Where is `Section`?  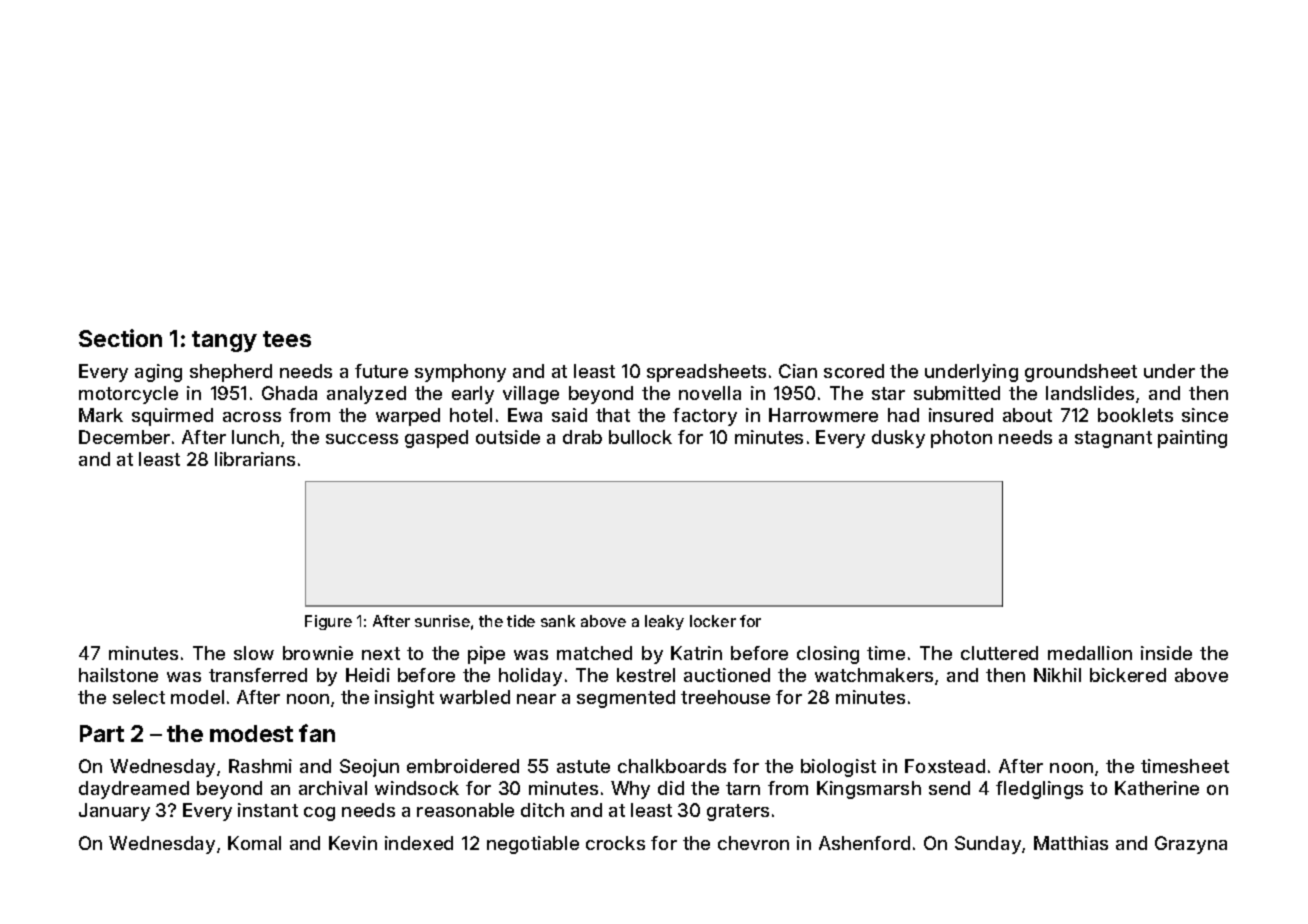
Section is located at coordinates (120, 338).
